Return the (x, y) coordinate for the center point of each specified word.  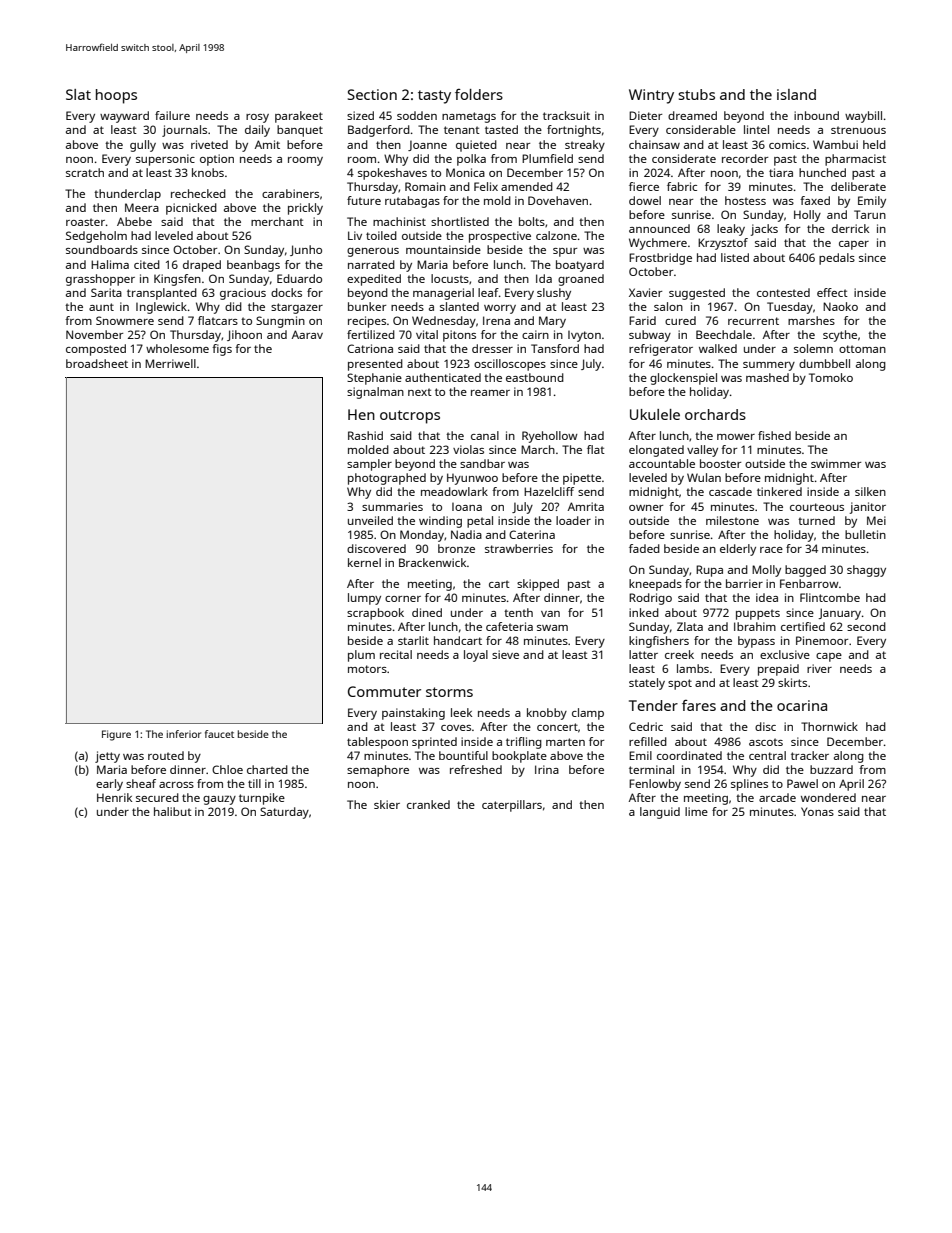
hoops (116, 96)
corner (403, 599)
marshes (811, 320)
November (94, 334)
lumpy (364, 599)
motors (367, 669)
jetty (107, 757)
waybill (863, 117)
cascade (730, 491)
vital (427, 334)
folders (479, 94)
